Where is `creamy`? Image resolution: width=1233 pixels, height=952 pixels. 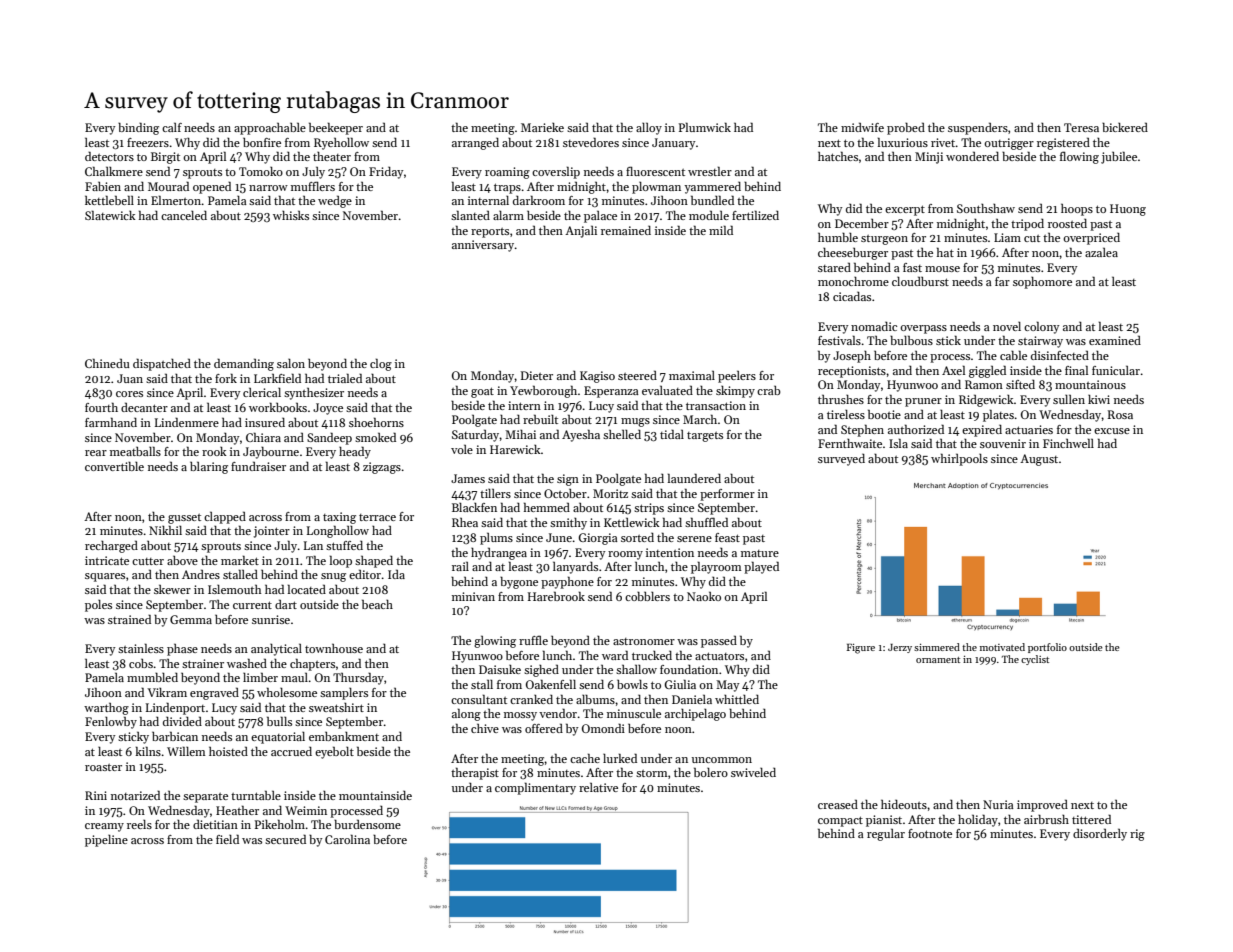
creamy is located at coordinates (104, 827).
